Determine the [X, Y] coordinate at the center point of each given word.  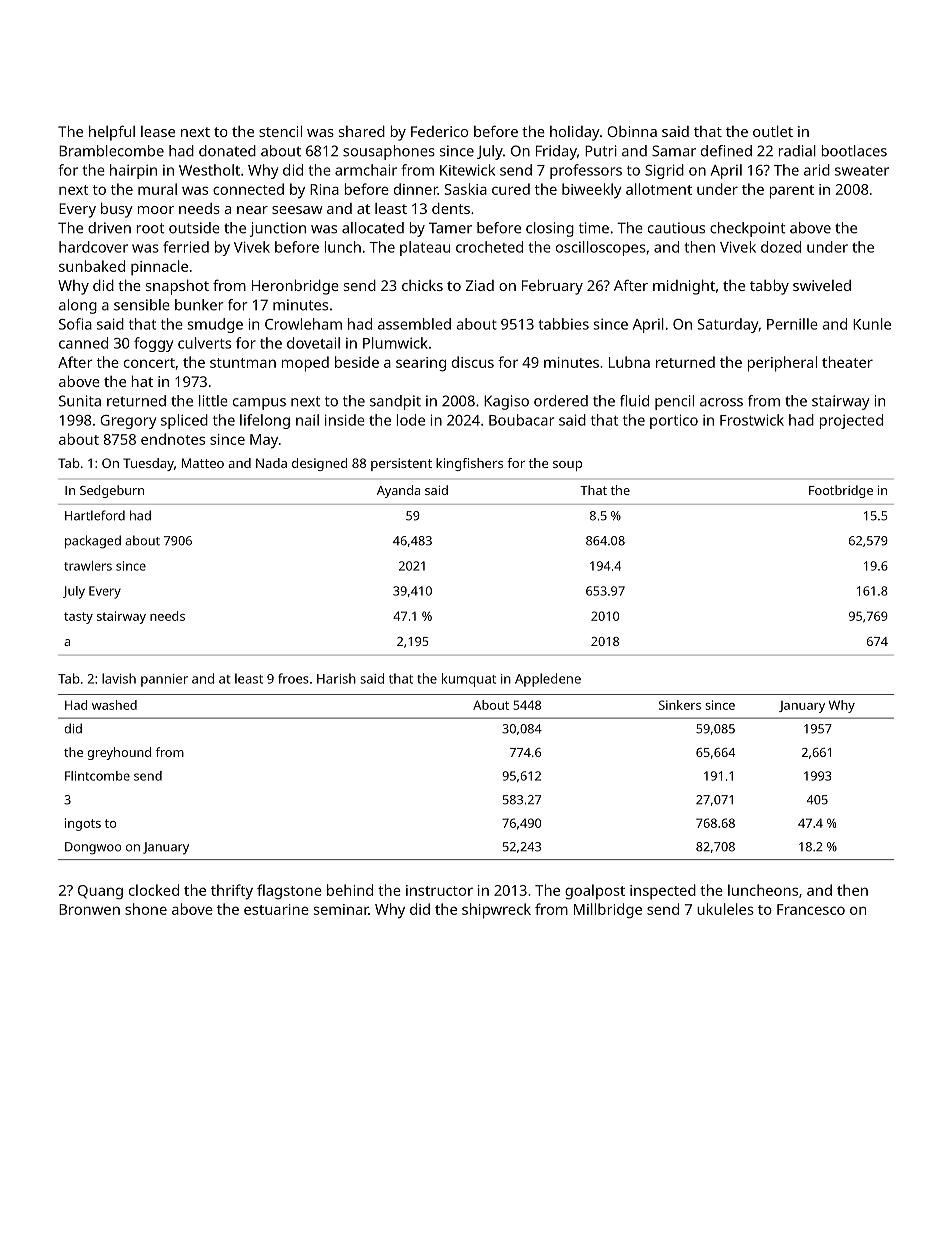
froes [293, 678]
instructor [439, 890]
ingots [83, 824]
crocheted [489, 247]
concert [149, 363]
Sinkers [680, 705]
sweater [862, 171]
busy [117, 210]
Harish [336, 678]
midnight [684, 287]
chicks [422, 285]
